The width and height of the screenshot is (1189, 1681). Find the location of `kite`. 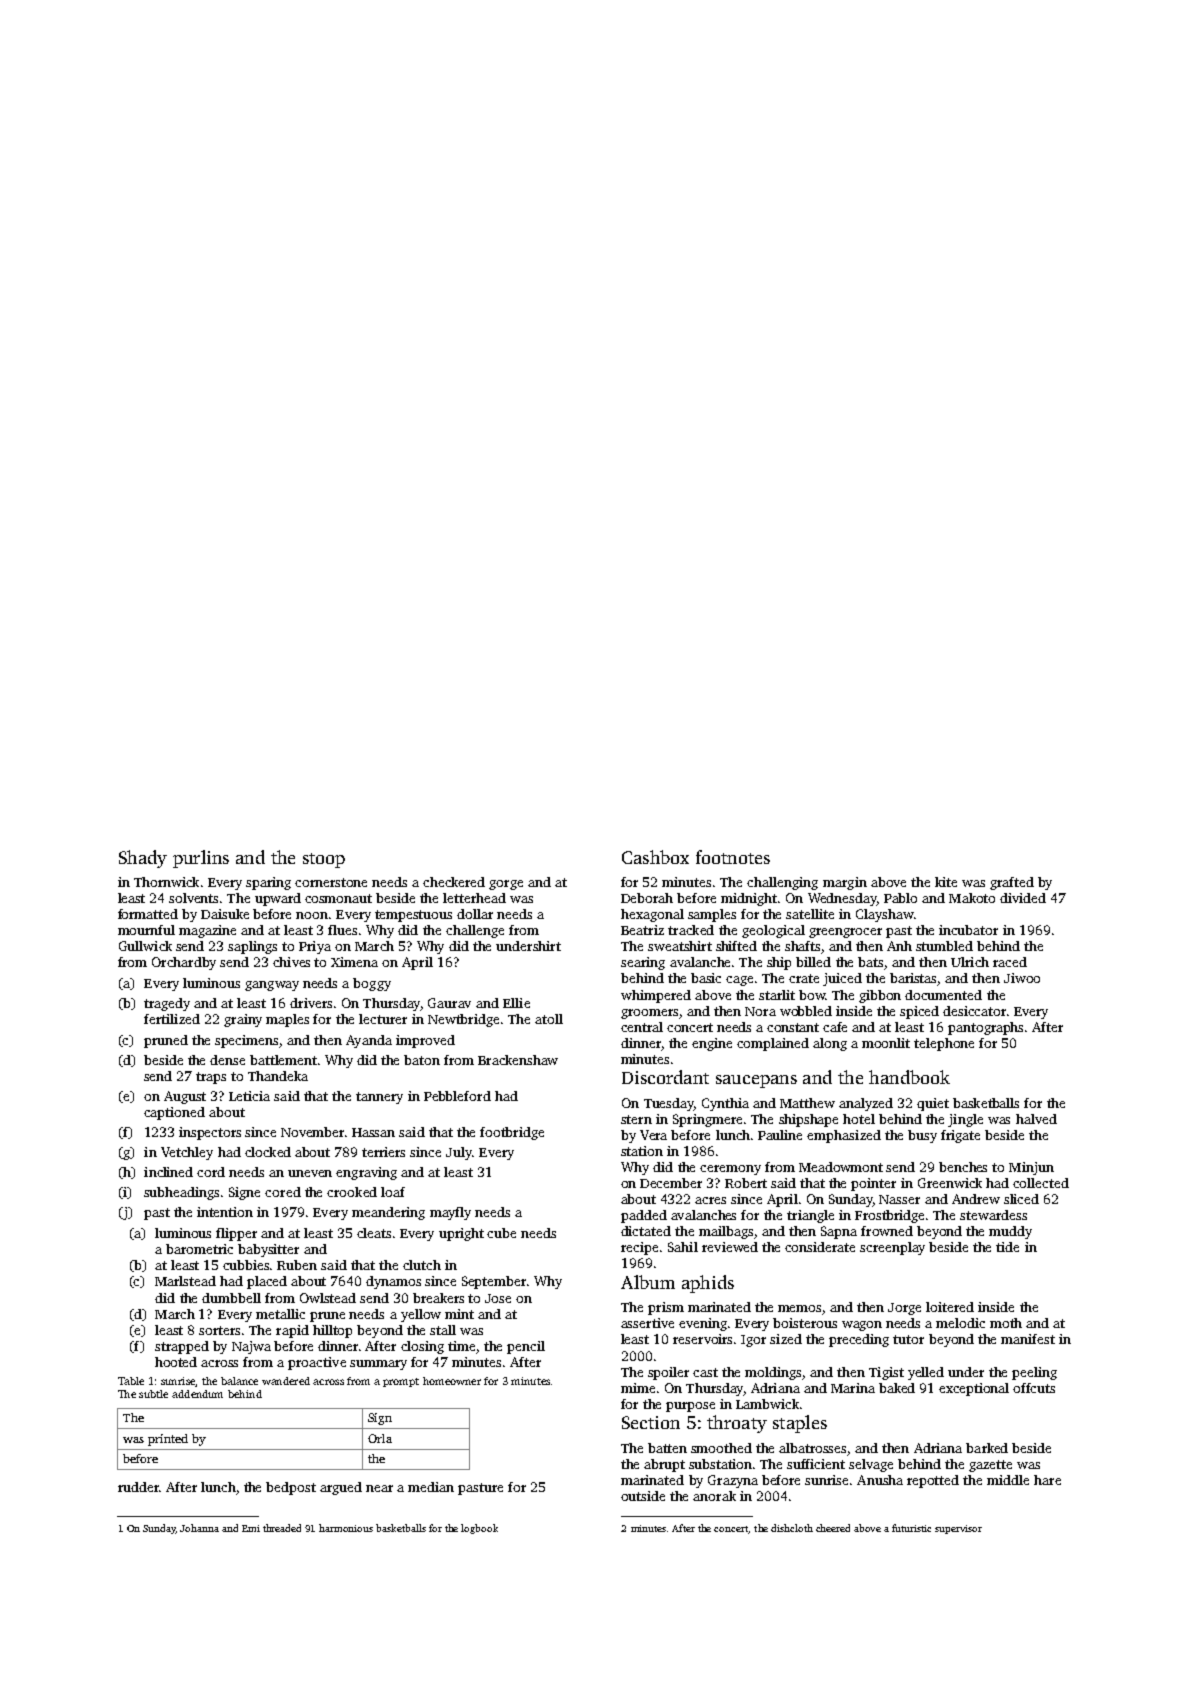

kite is located at coordinates (946, 882).
